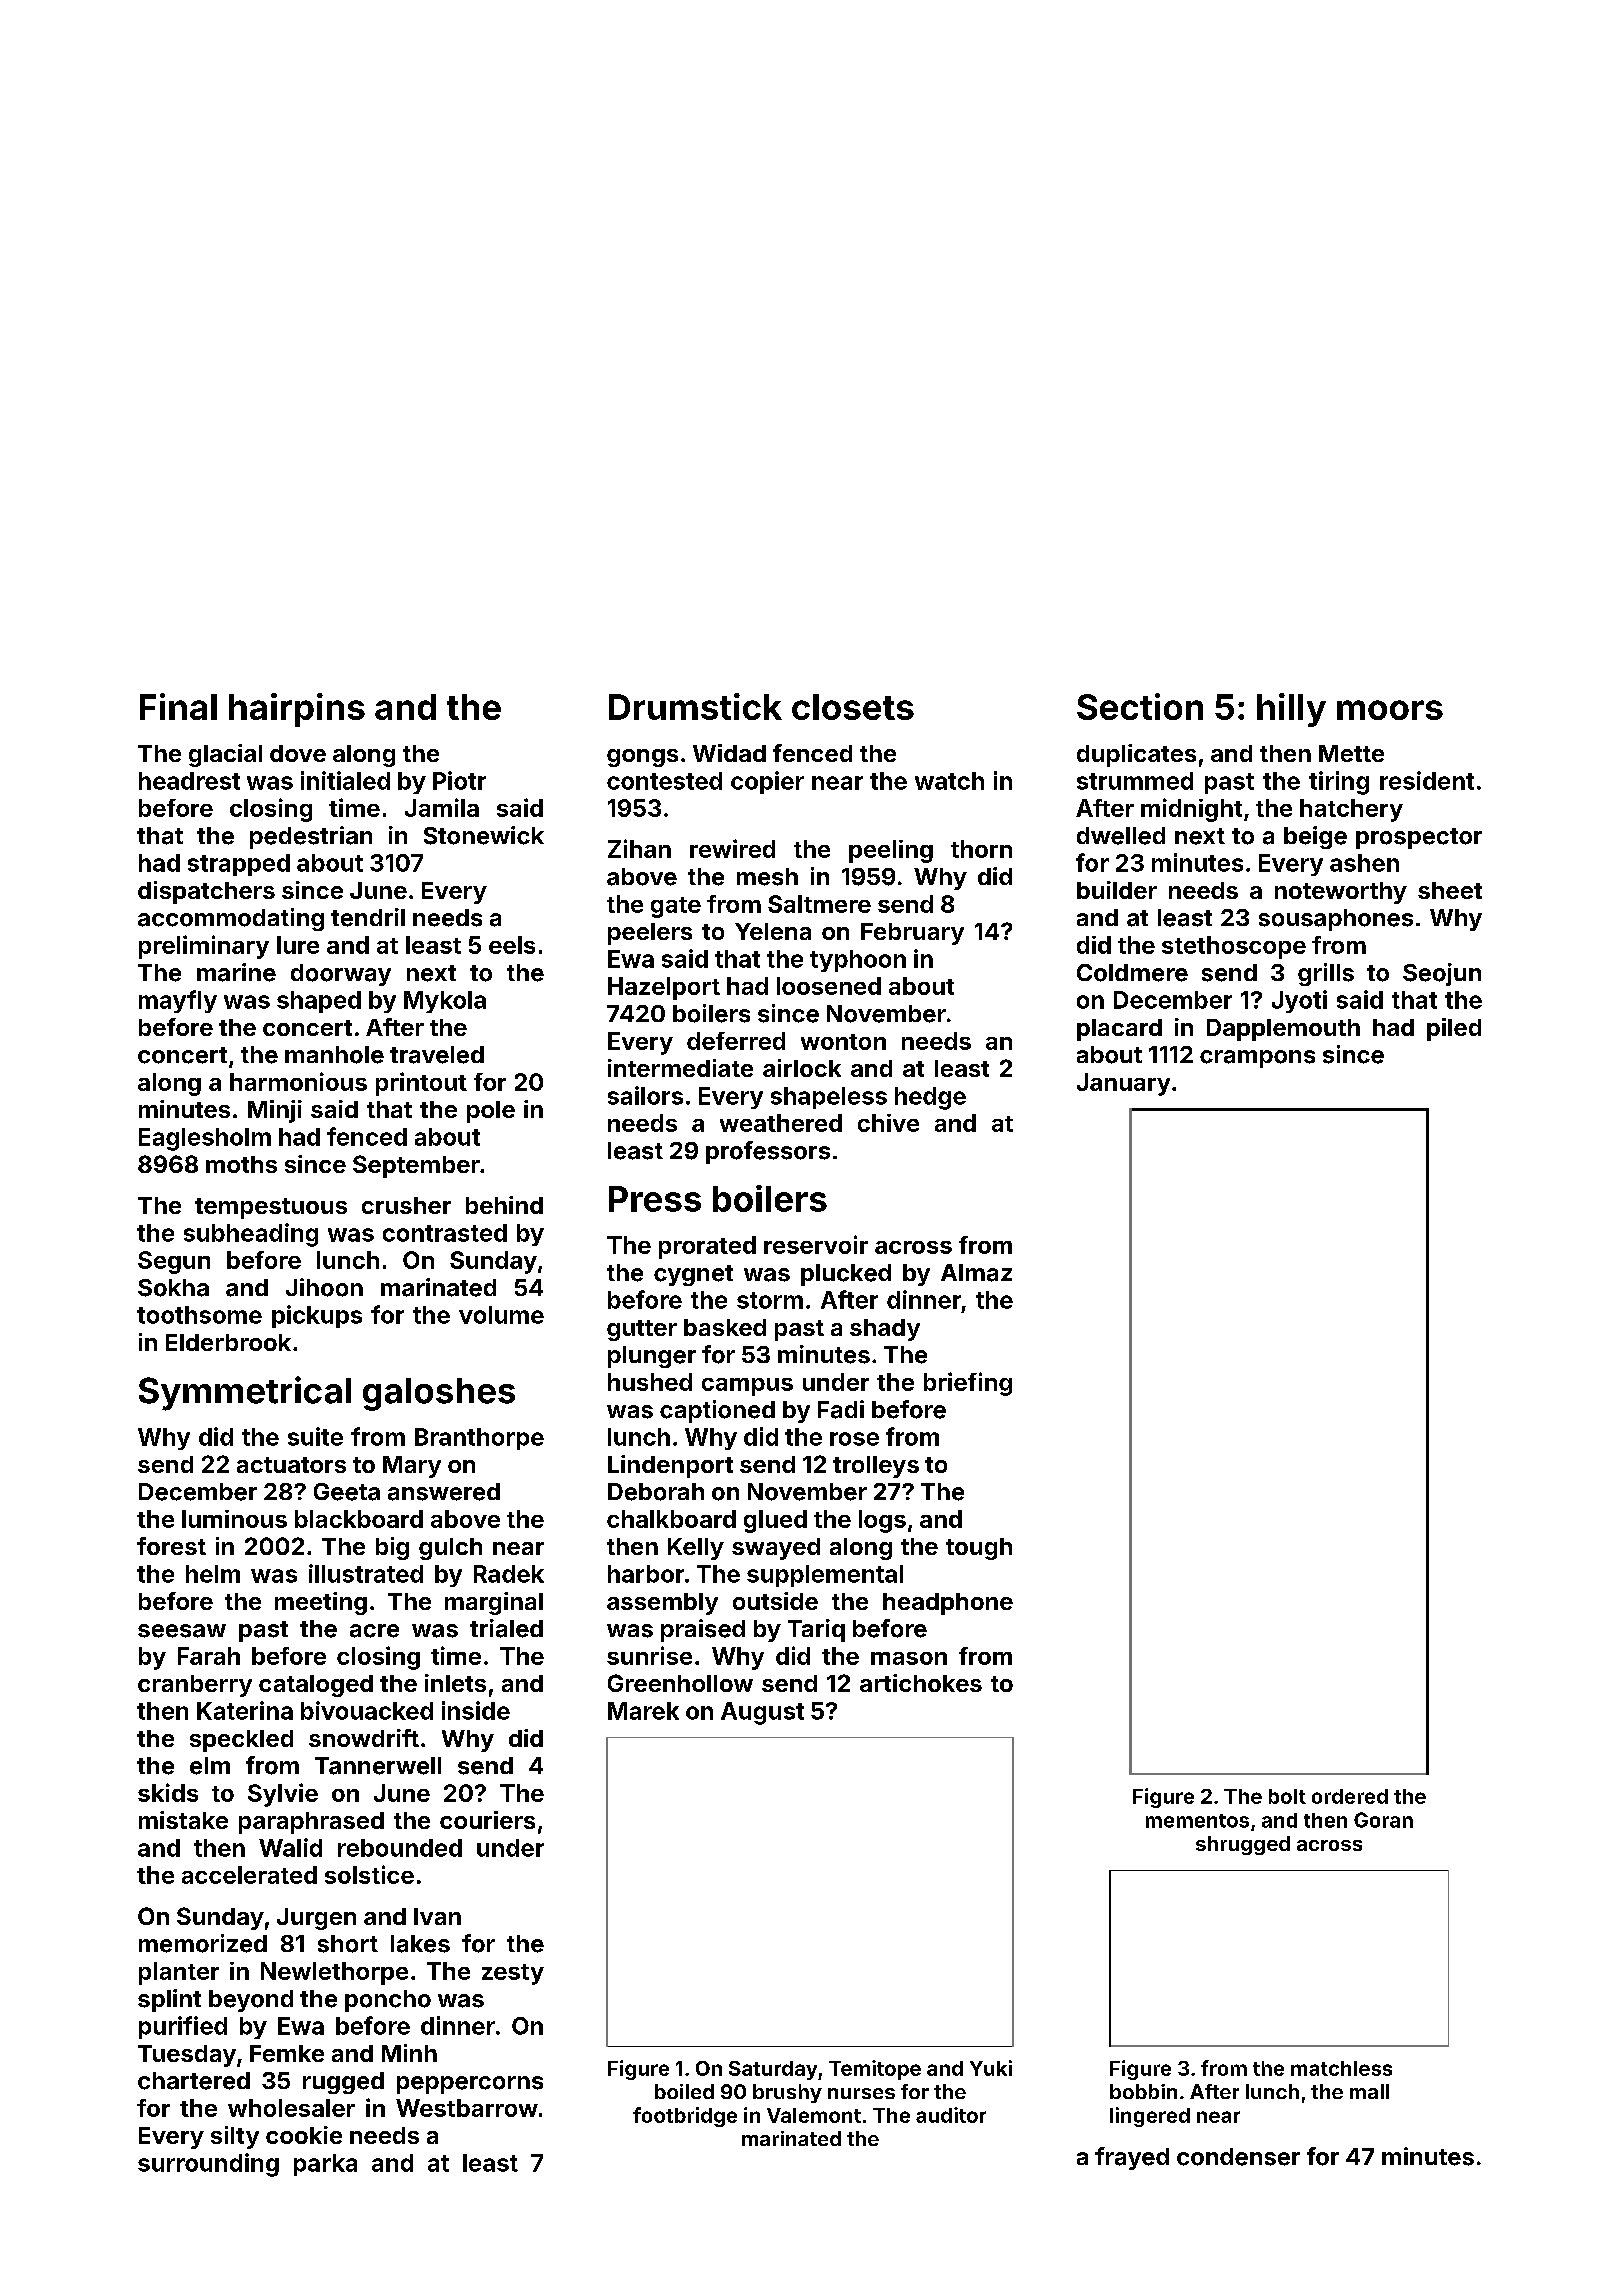  Describe the element at coordinates (762, 1713) in the screenshot. I see `August` at that location.
